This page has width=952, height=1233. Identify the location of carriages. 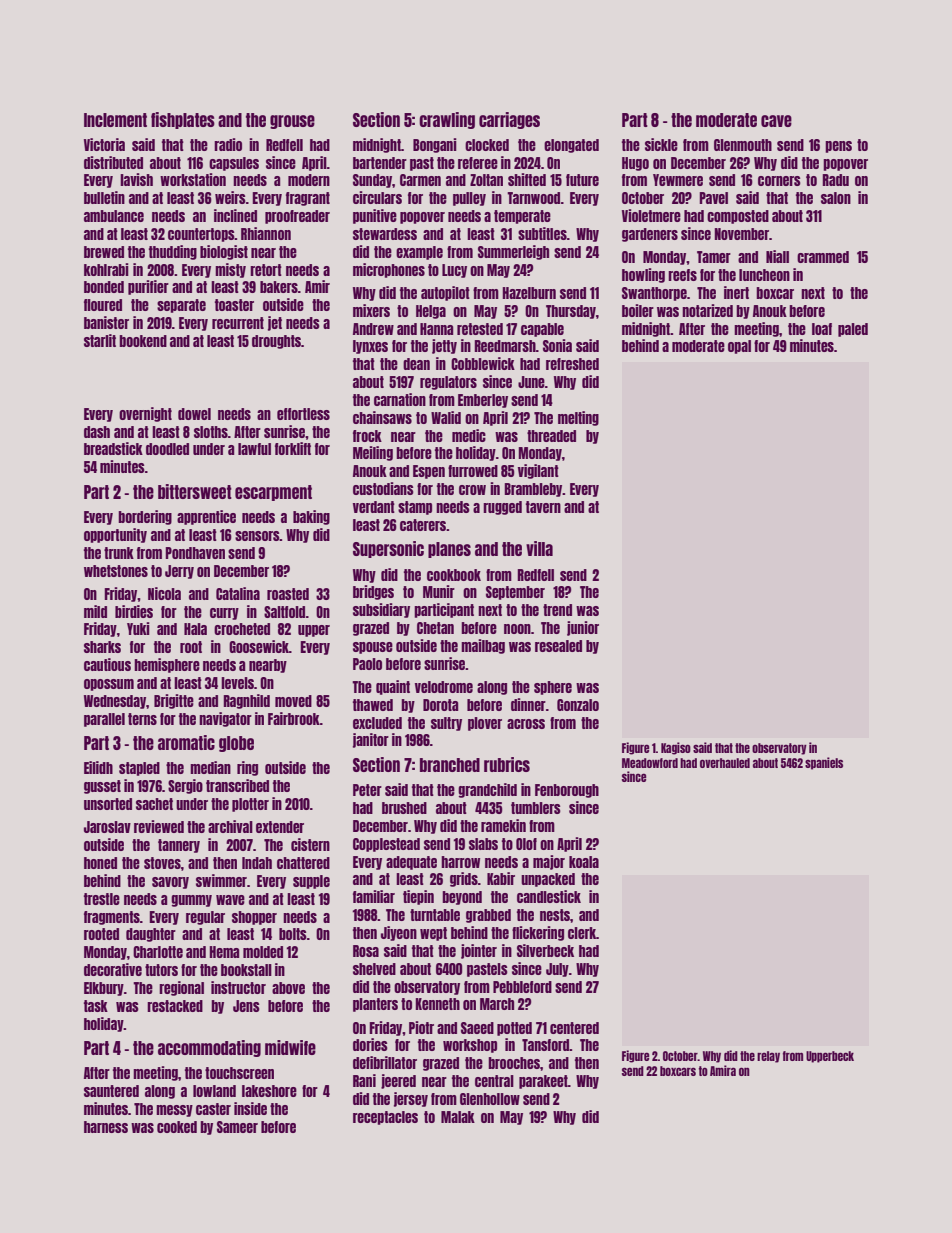
(509, 120).
